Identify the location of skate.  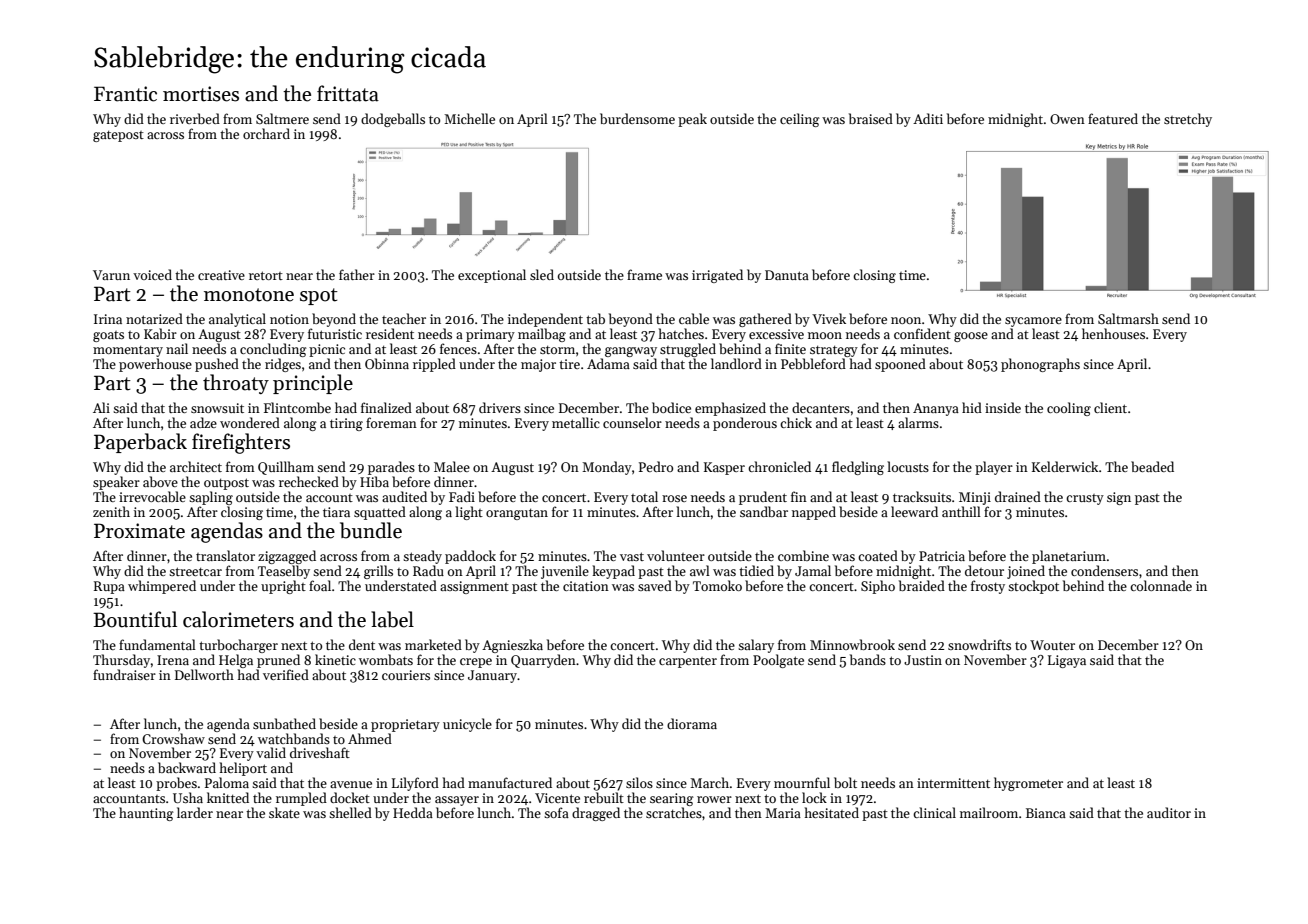
(284, 812).
